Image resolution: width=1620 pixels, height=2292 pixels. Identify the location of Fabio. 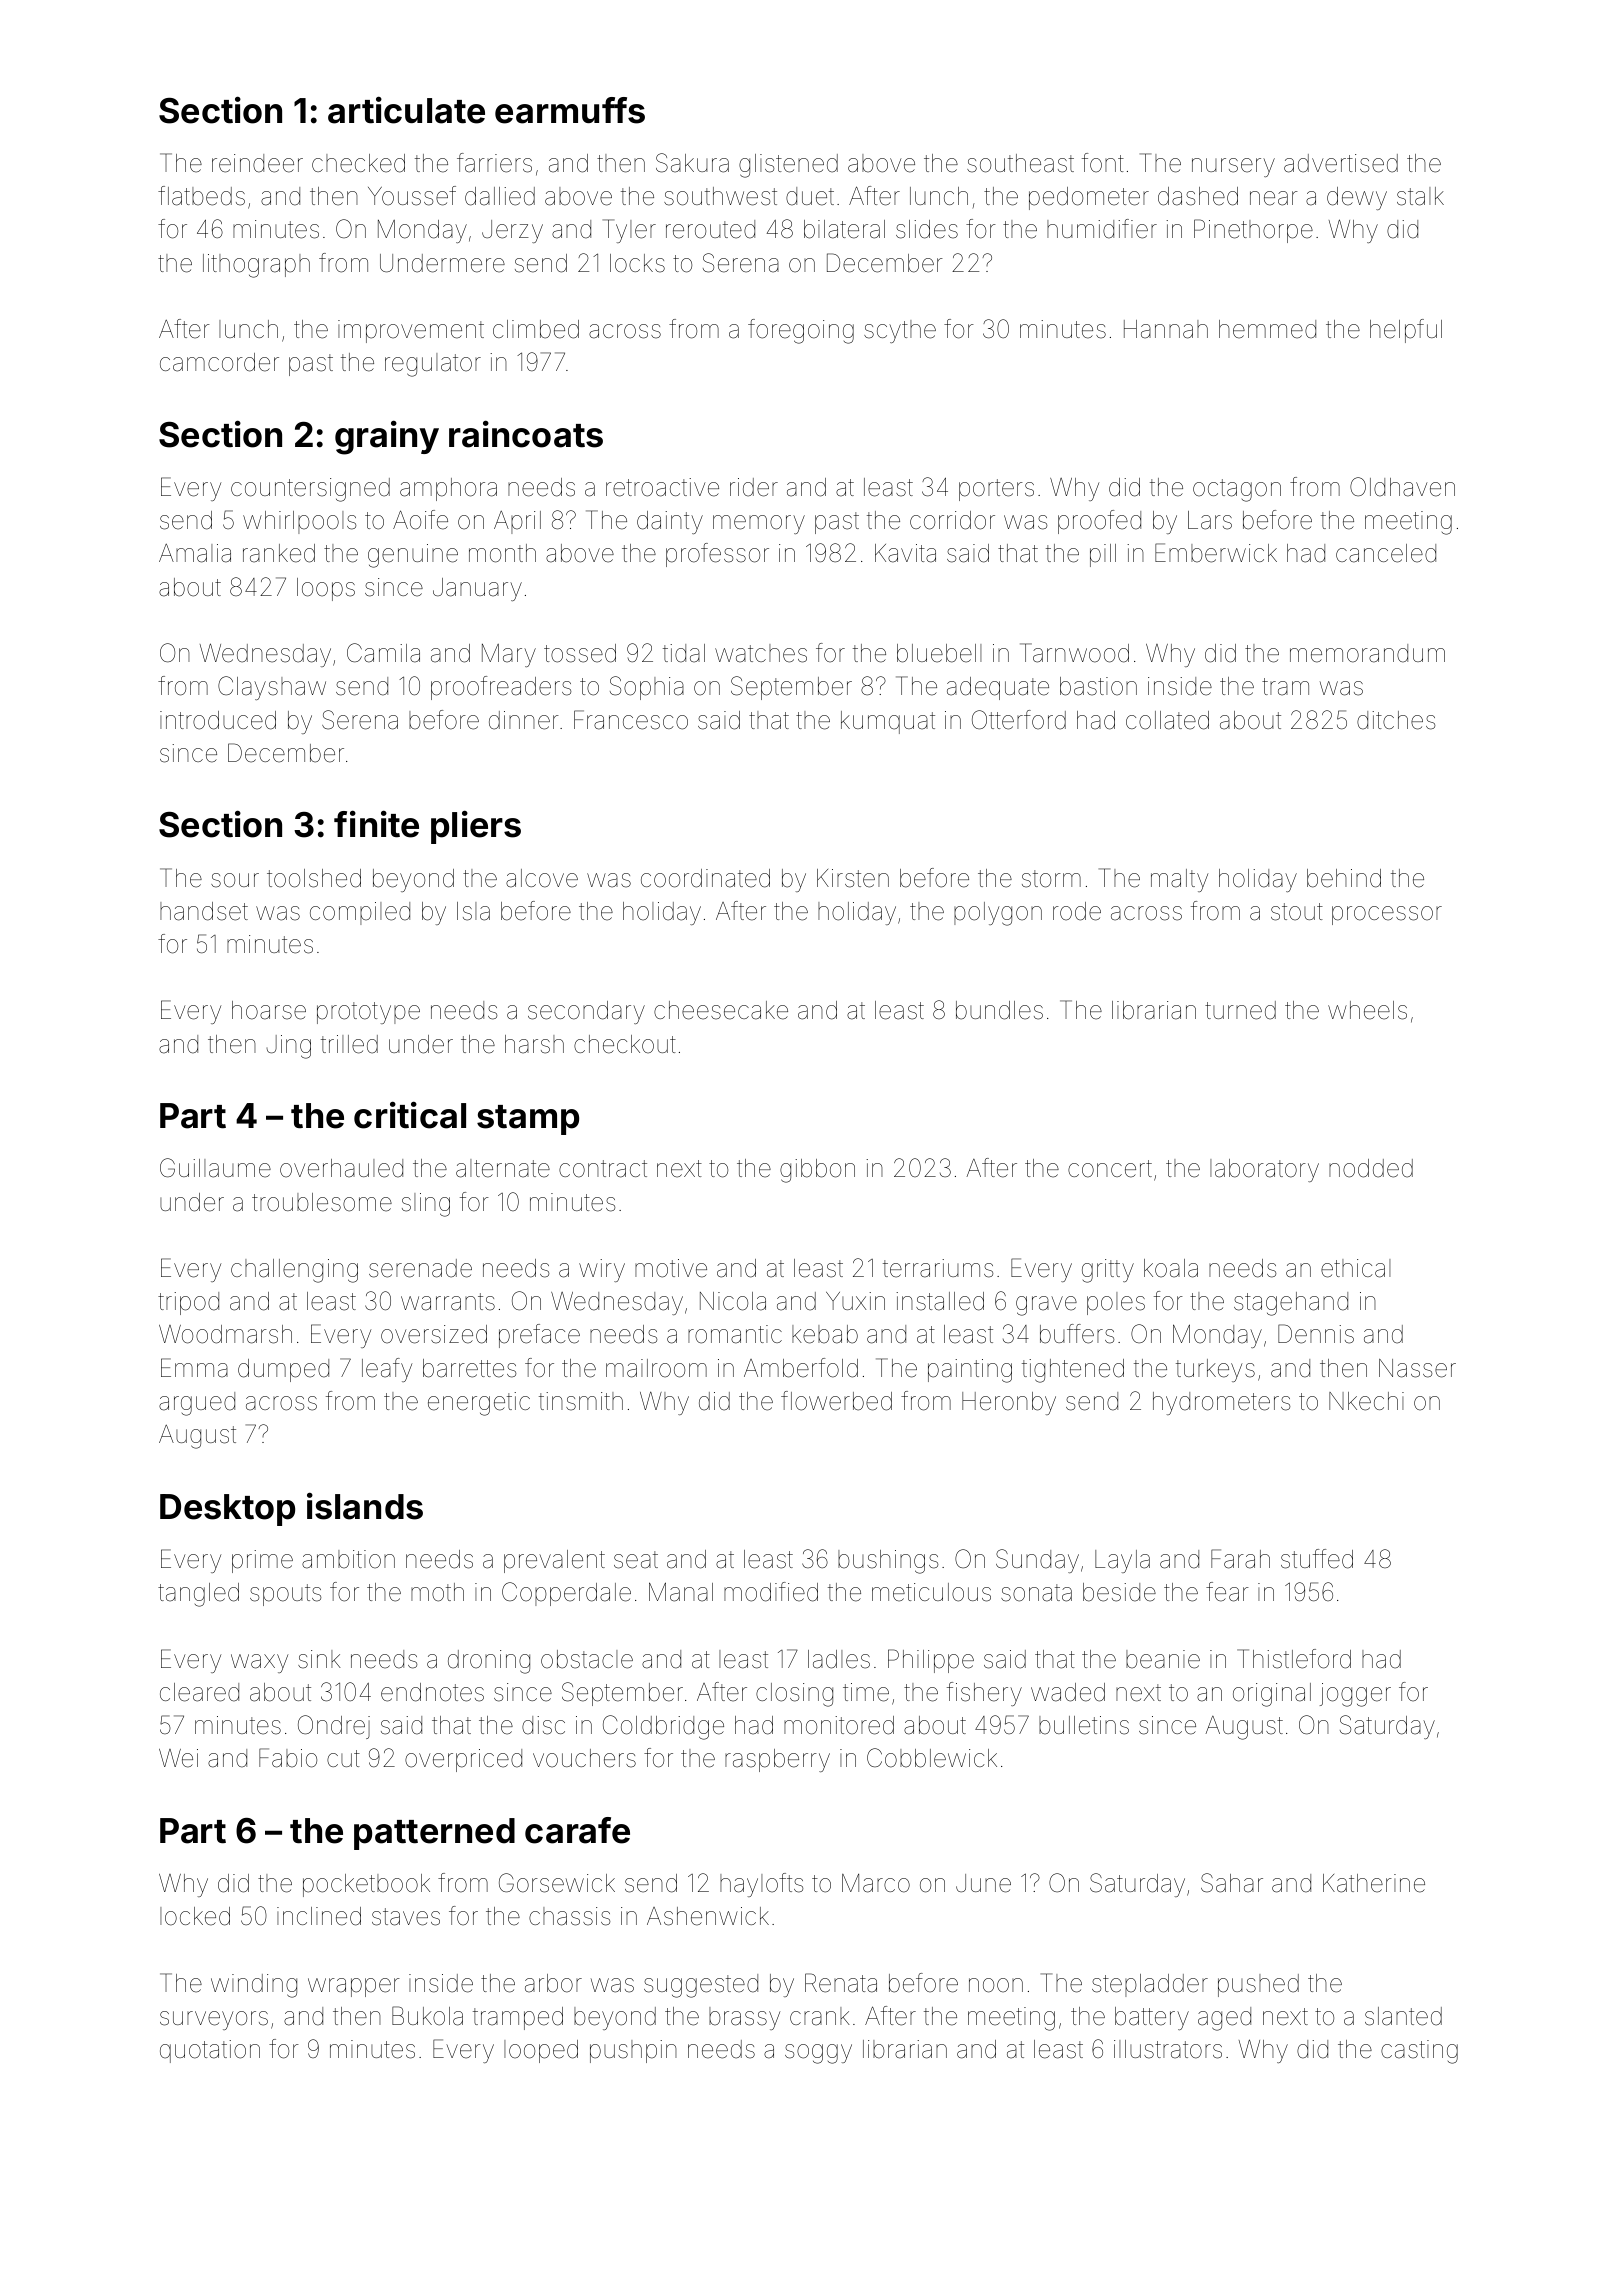
(288, 1758).
